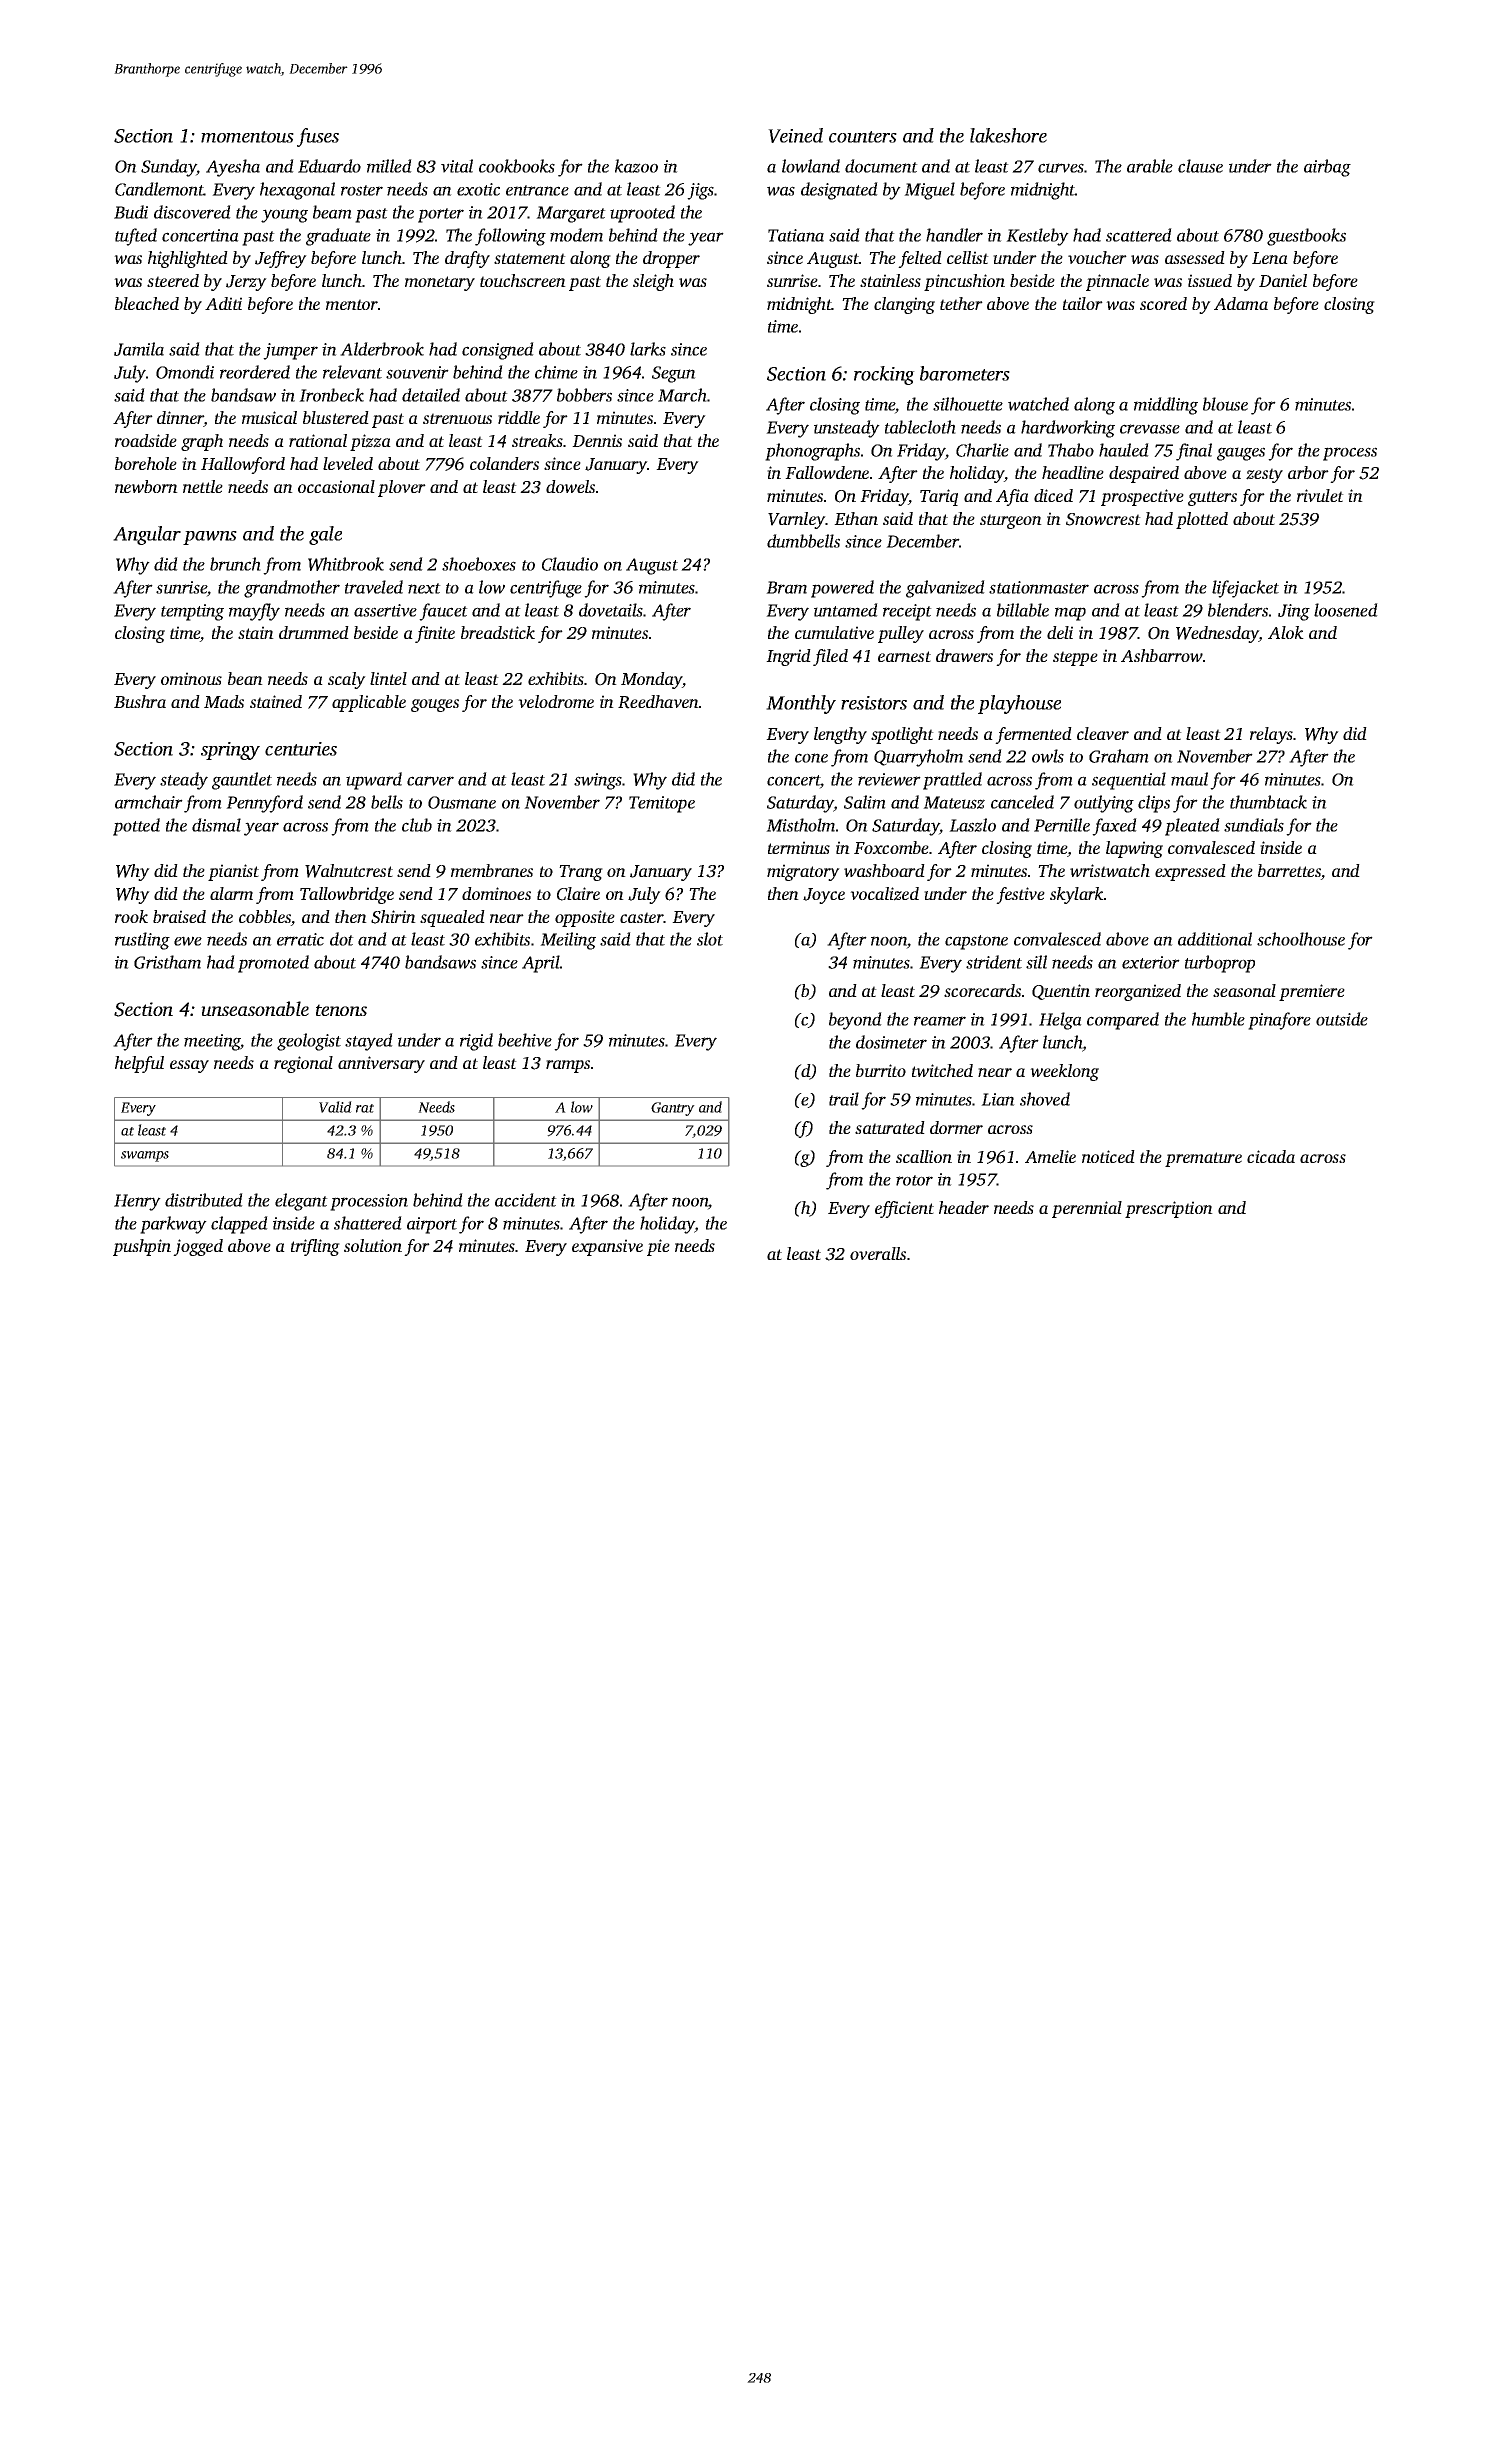 The image size is (1496, 2464). What do you see at coordinates (417, 372) in the page?
I see `souvenir` at bounding box center [417, 372].
